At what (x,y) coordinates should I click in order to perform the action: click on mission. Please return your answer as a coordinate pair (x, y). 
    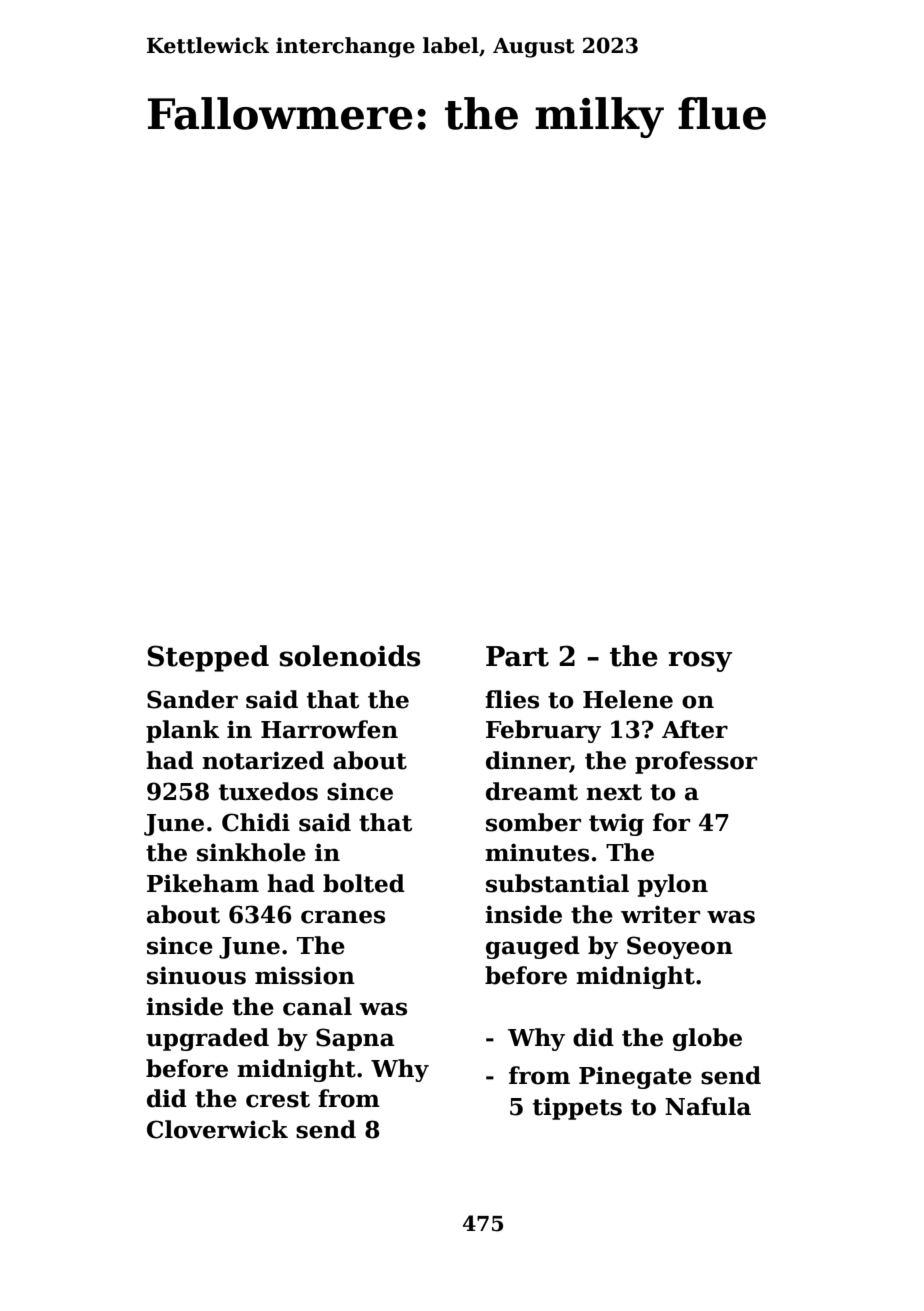
    Looking at the image, I should click on (305, 975).
